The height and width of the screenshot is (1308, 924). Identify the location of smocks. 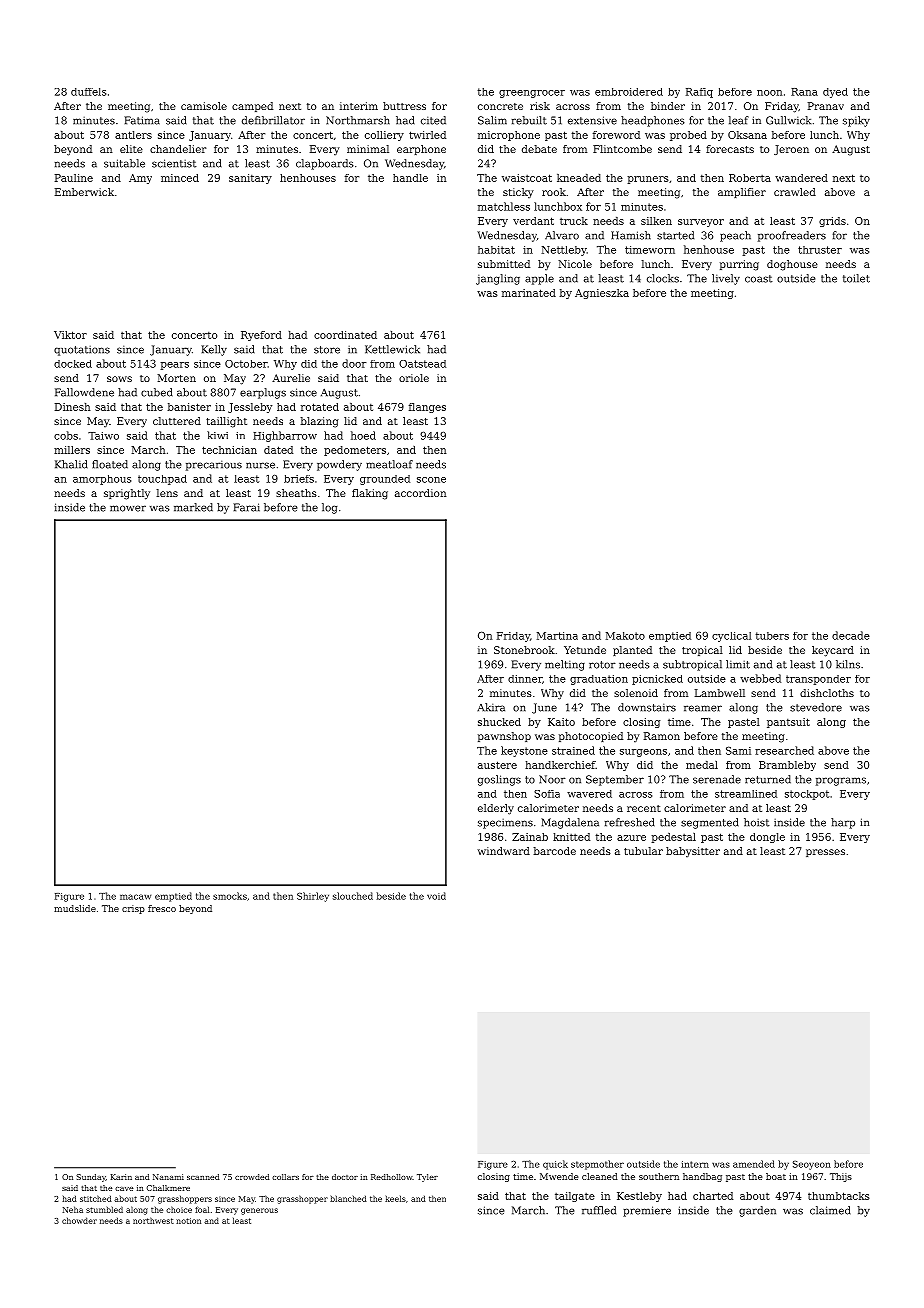
(230, 896).
